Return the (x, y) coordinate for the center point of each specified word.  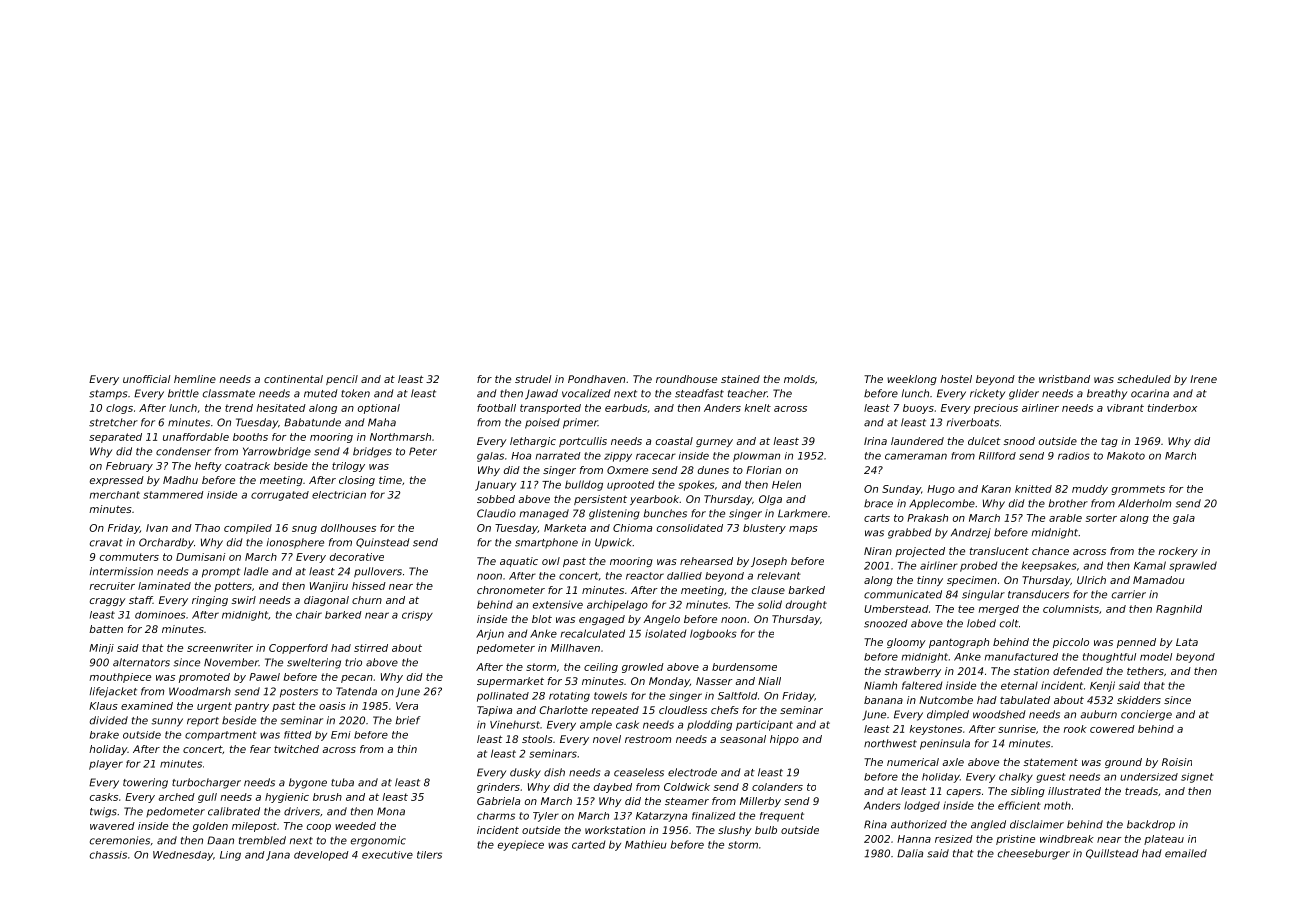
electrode (692, 772)
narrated (558, 456)
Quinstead (383, 543)
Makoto (1126, 456)
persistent (600, 500)
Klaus (103, 706)
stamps (108, 394)
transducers (1038, 594)
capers (964, 793)
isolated (666, 633)
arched (176, 797)
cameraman (916, 456)
